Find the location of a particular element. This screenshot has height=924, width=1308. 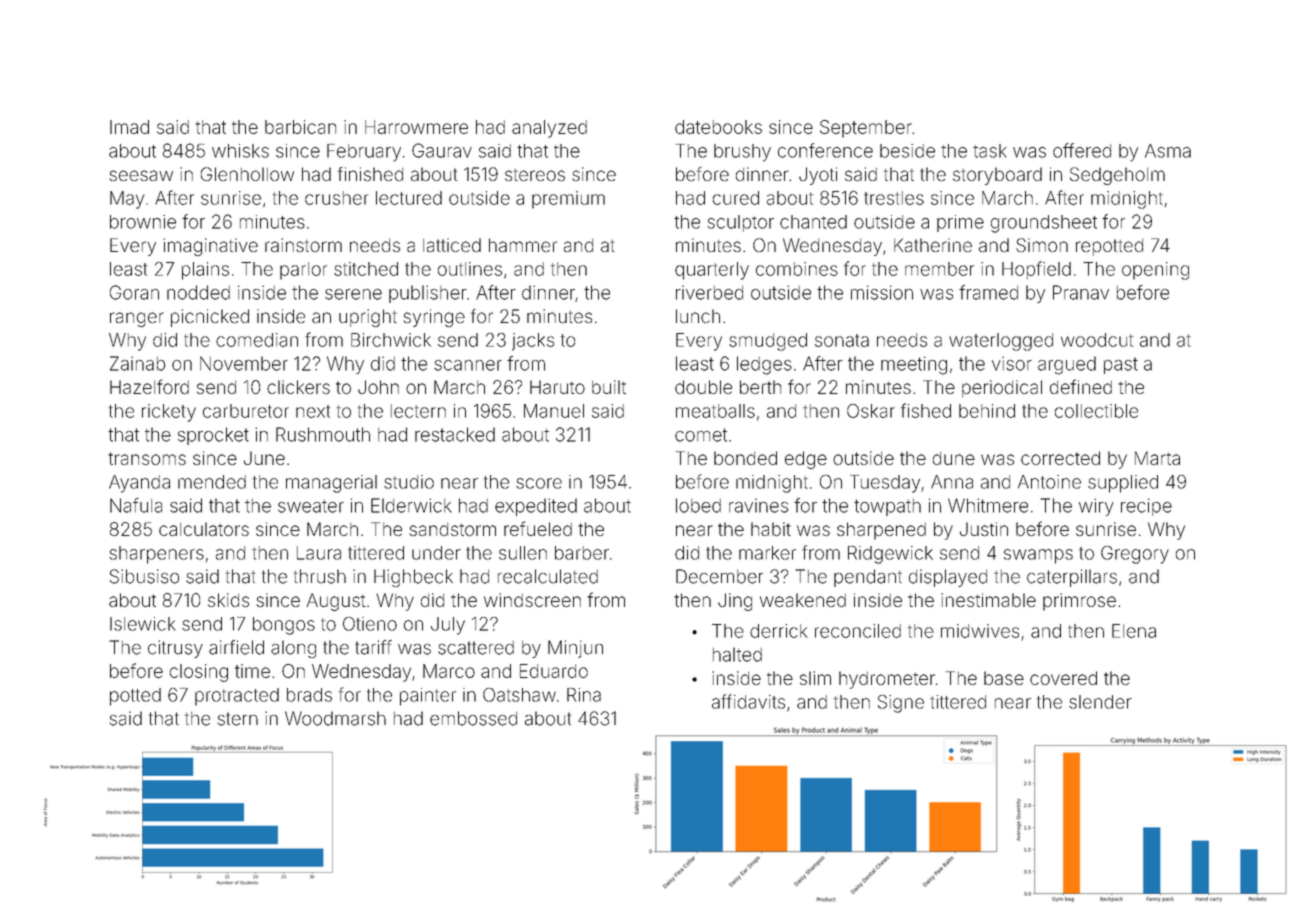

affidavits is located at coordinates (748, 701).
